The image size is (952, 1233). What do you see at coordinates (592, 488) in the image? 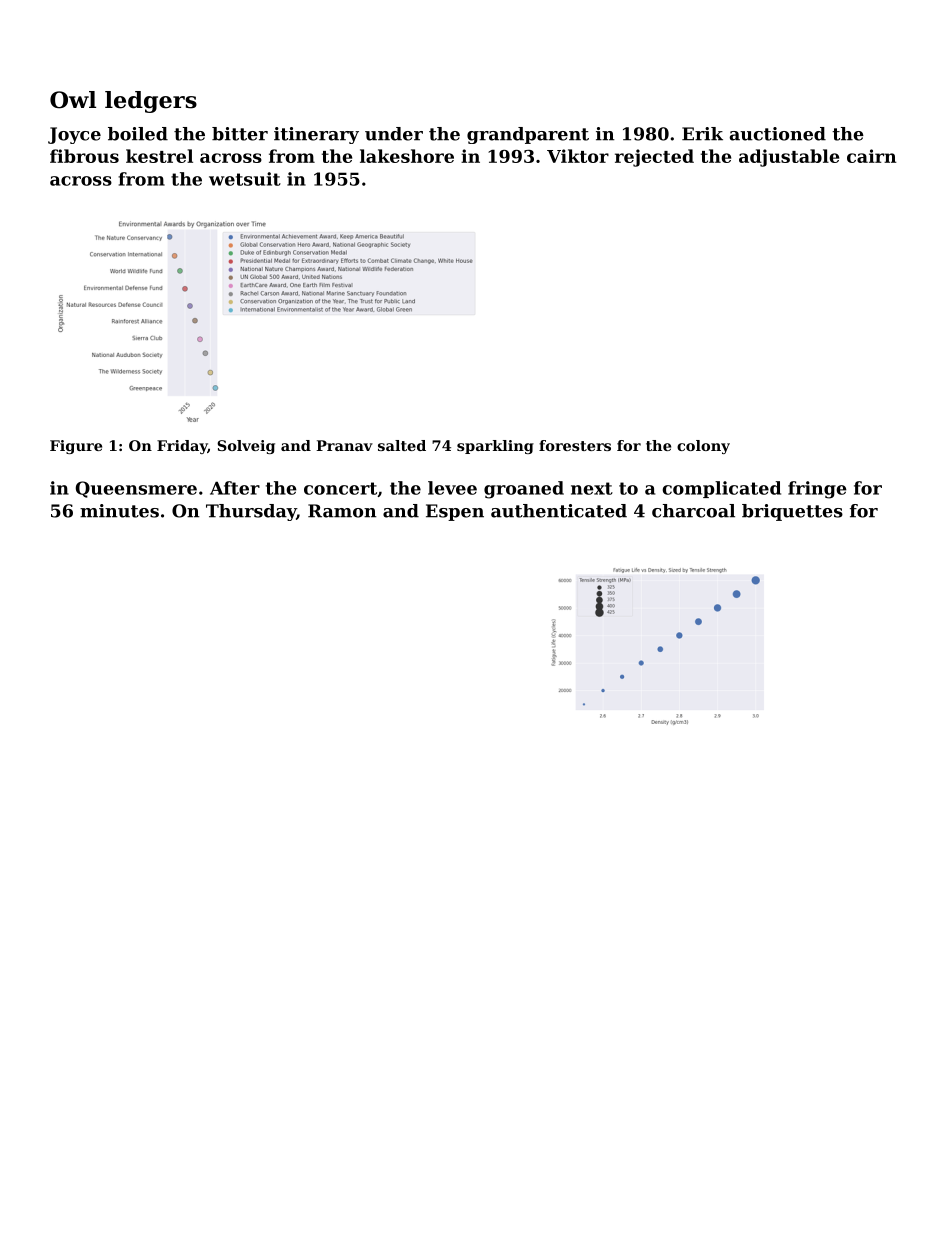
I see `next` at bounding box center [592, 488].
